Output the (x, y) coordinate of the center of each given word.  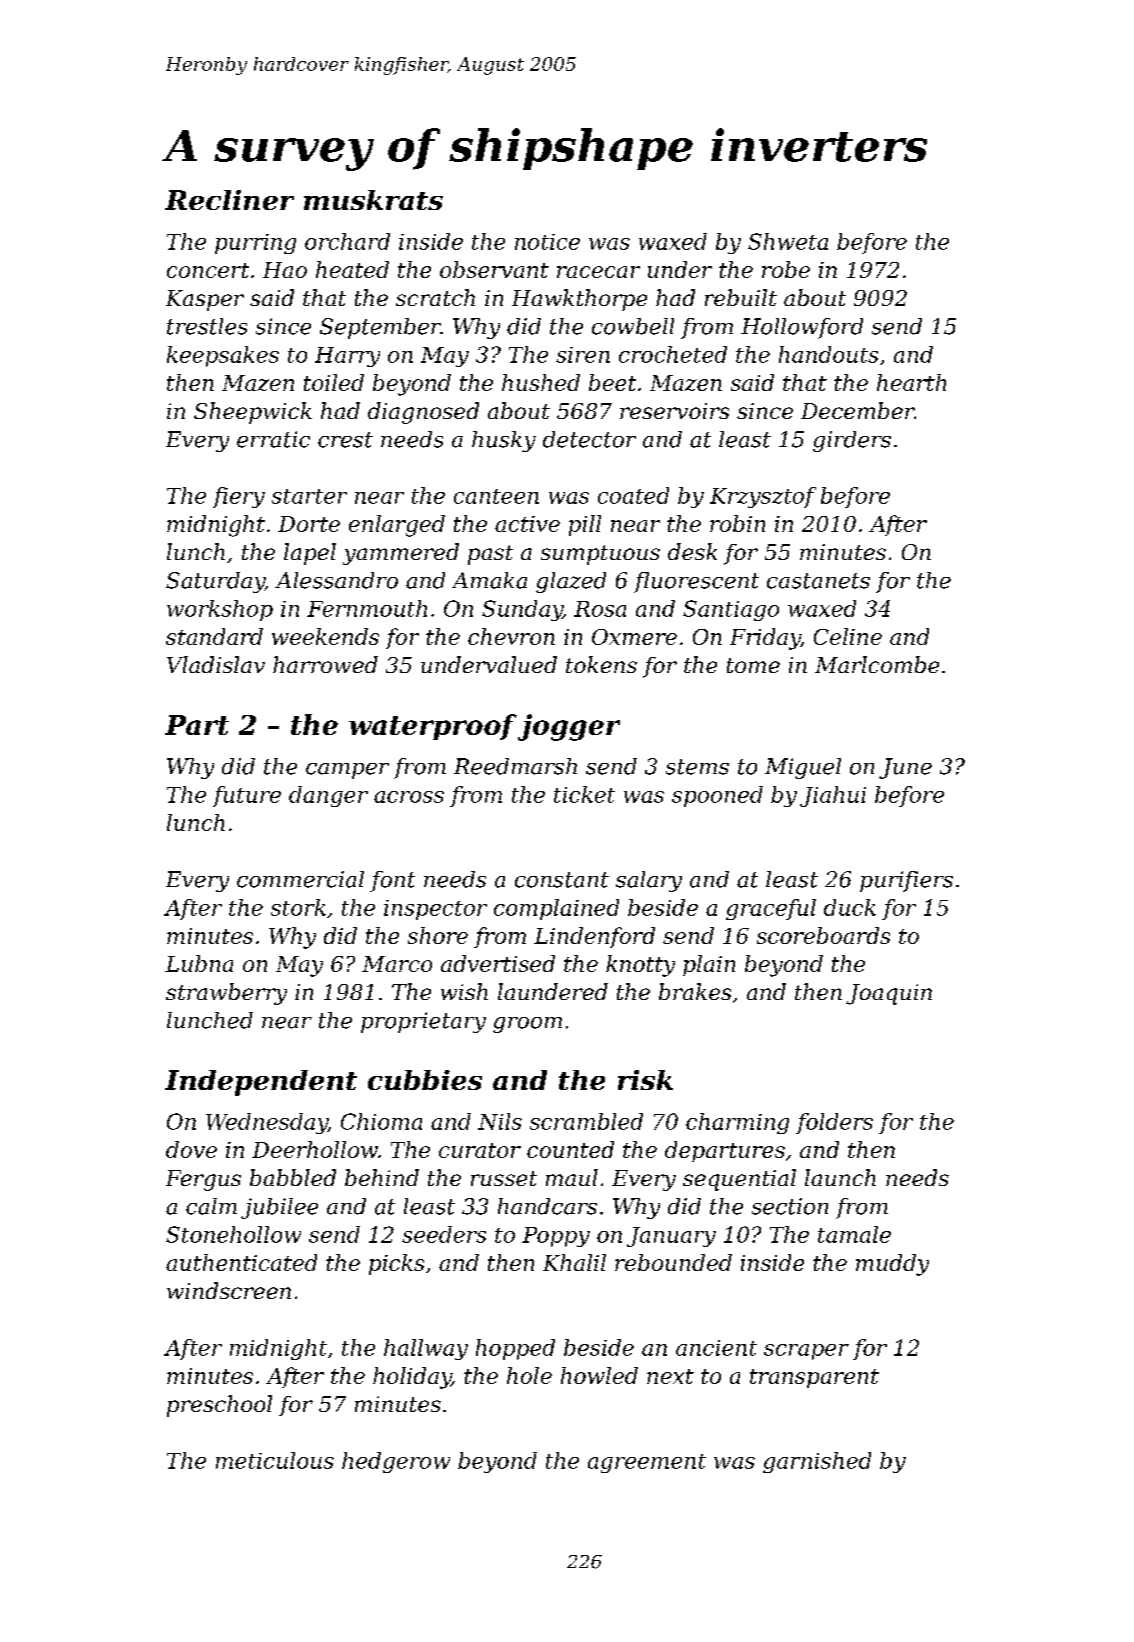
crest (345, 440)
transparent (814, 1378)
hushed (541, 382)
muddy (892, 1265)
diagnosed (423, 413)
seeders (444, 1234)
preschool (219, 1406)
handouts (828, 354)
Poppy (556, 1237)
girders (852, 441)
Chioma (381, 1121)
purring (255, 244)
